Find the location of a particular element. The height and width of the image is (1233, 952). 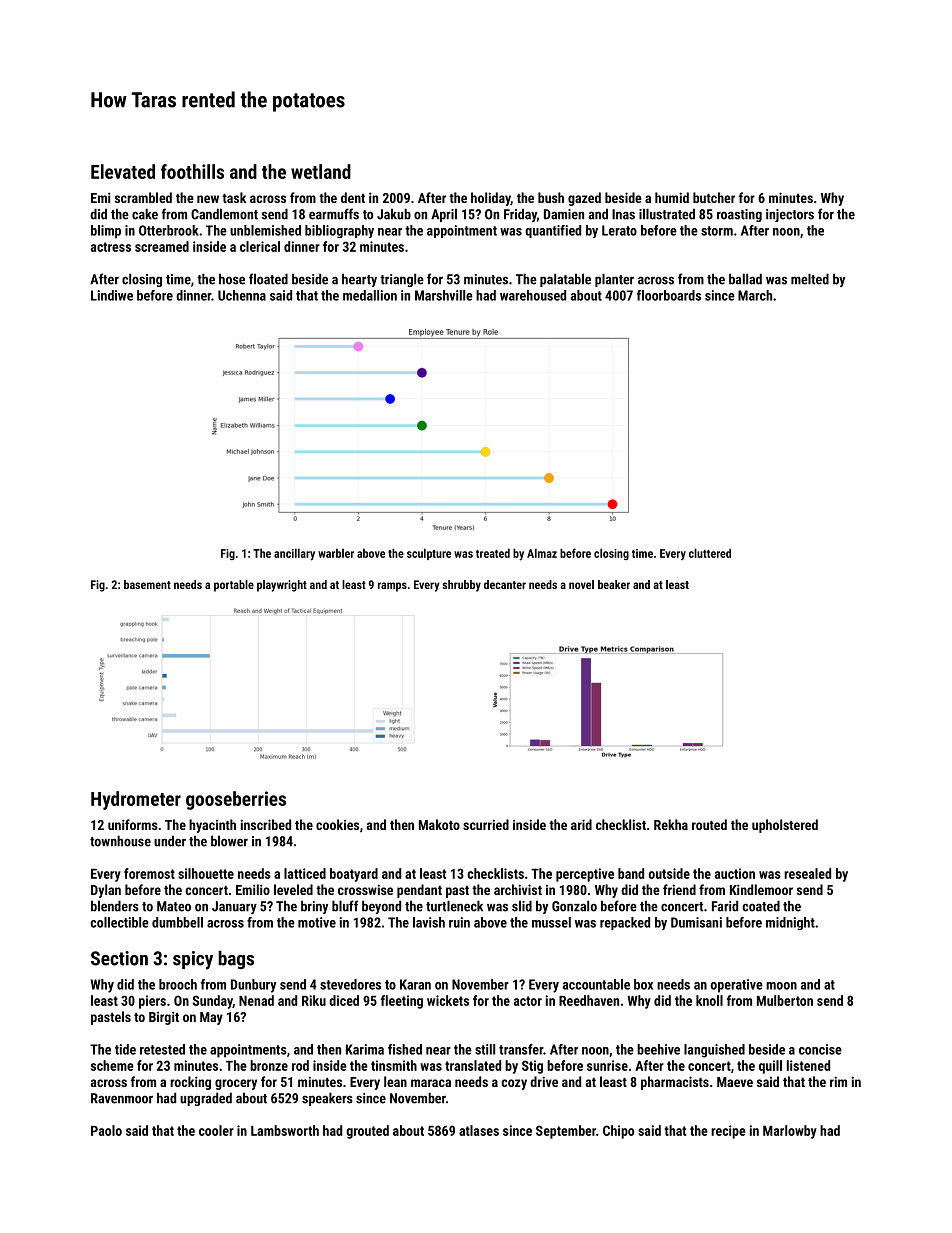

warehoused is located at coordinates (533, 295).
